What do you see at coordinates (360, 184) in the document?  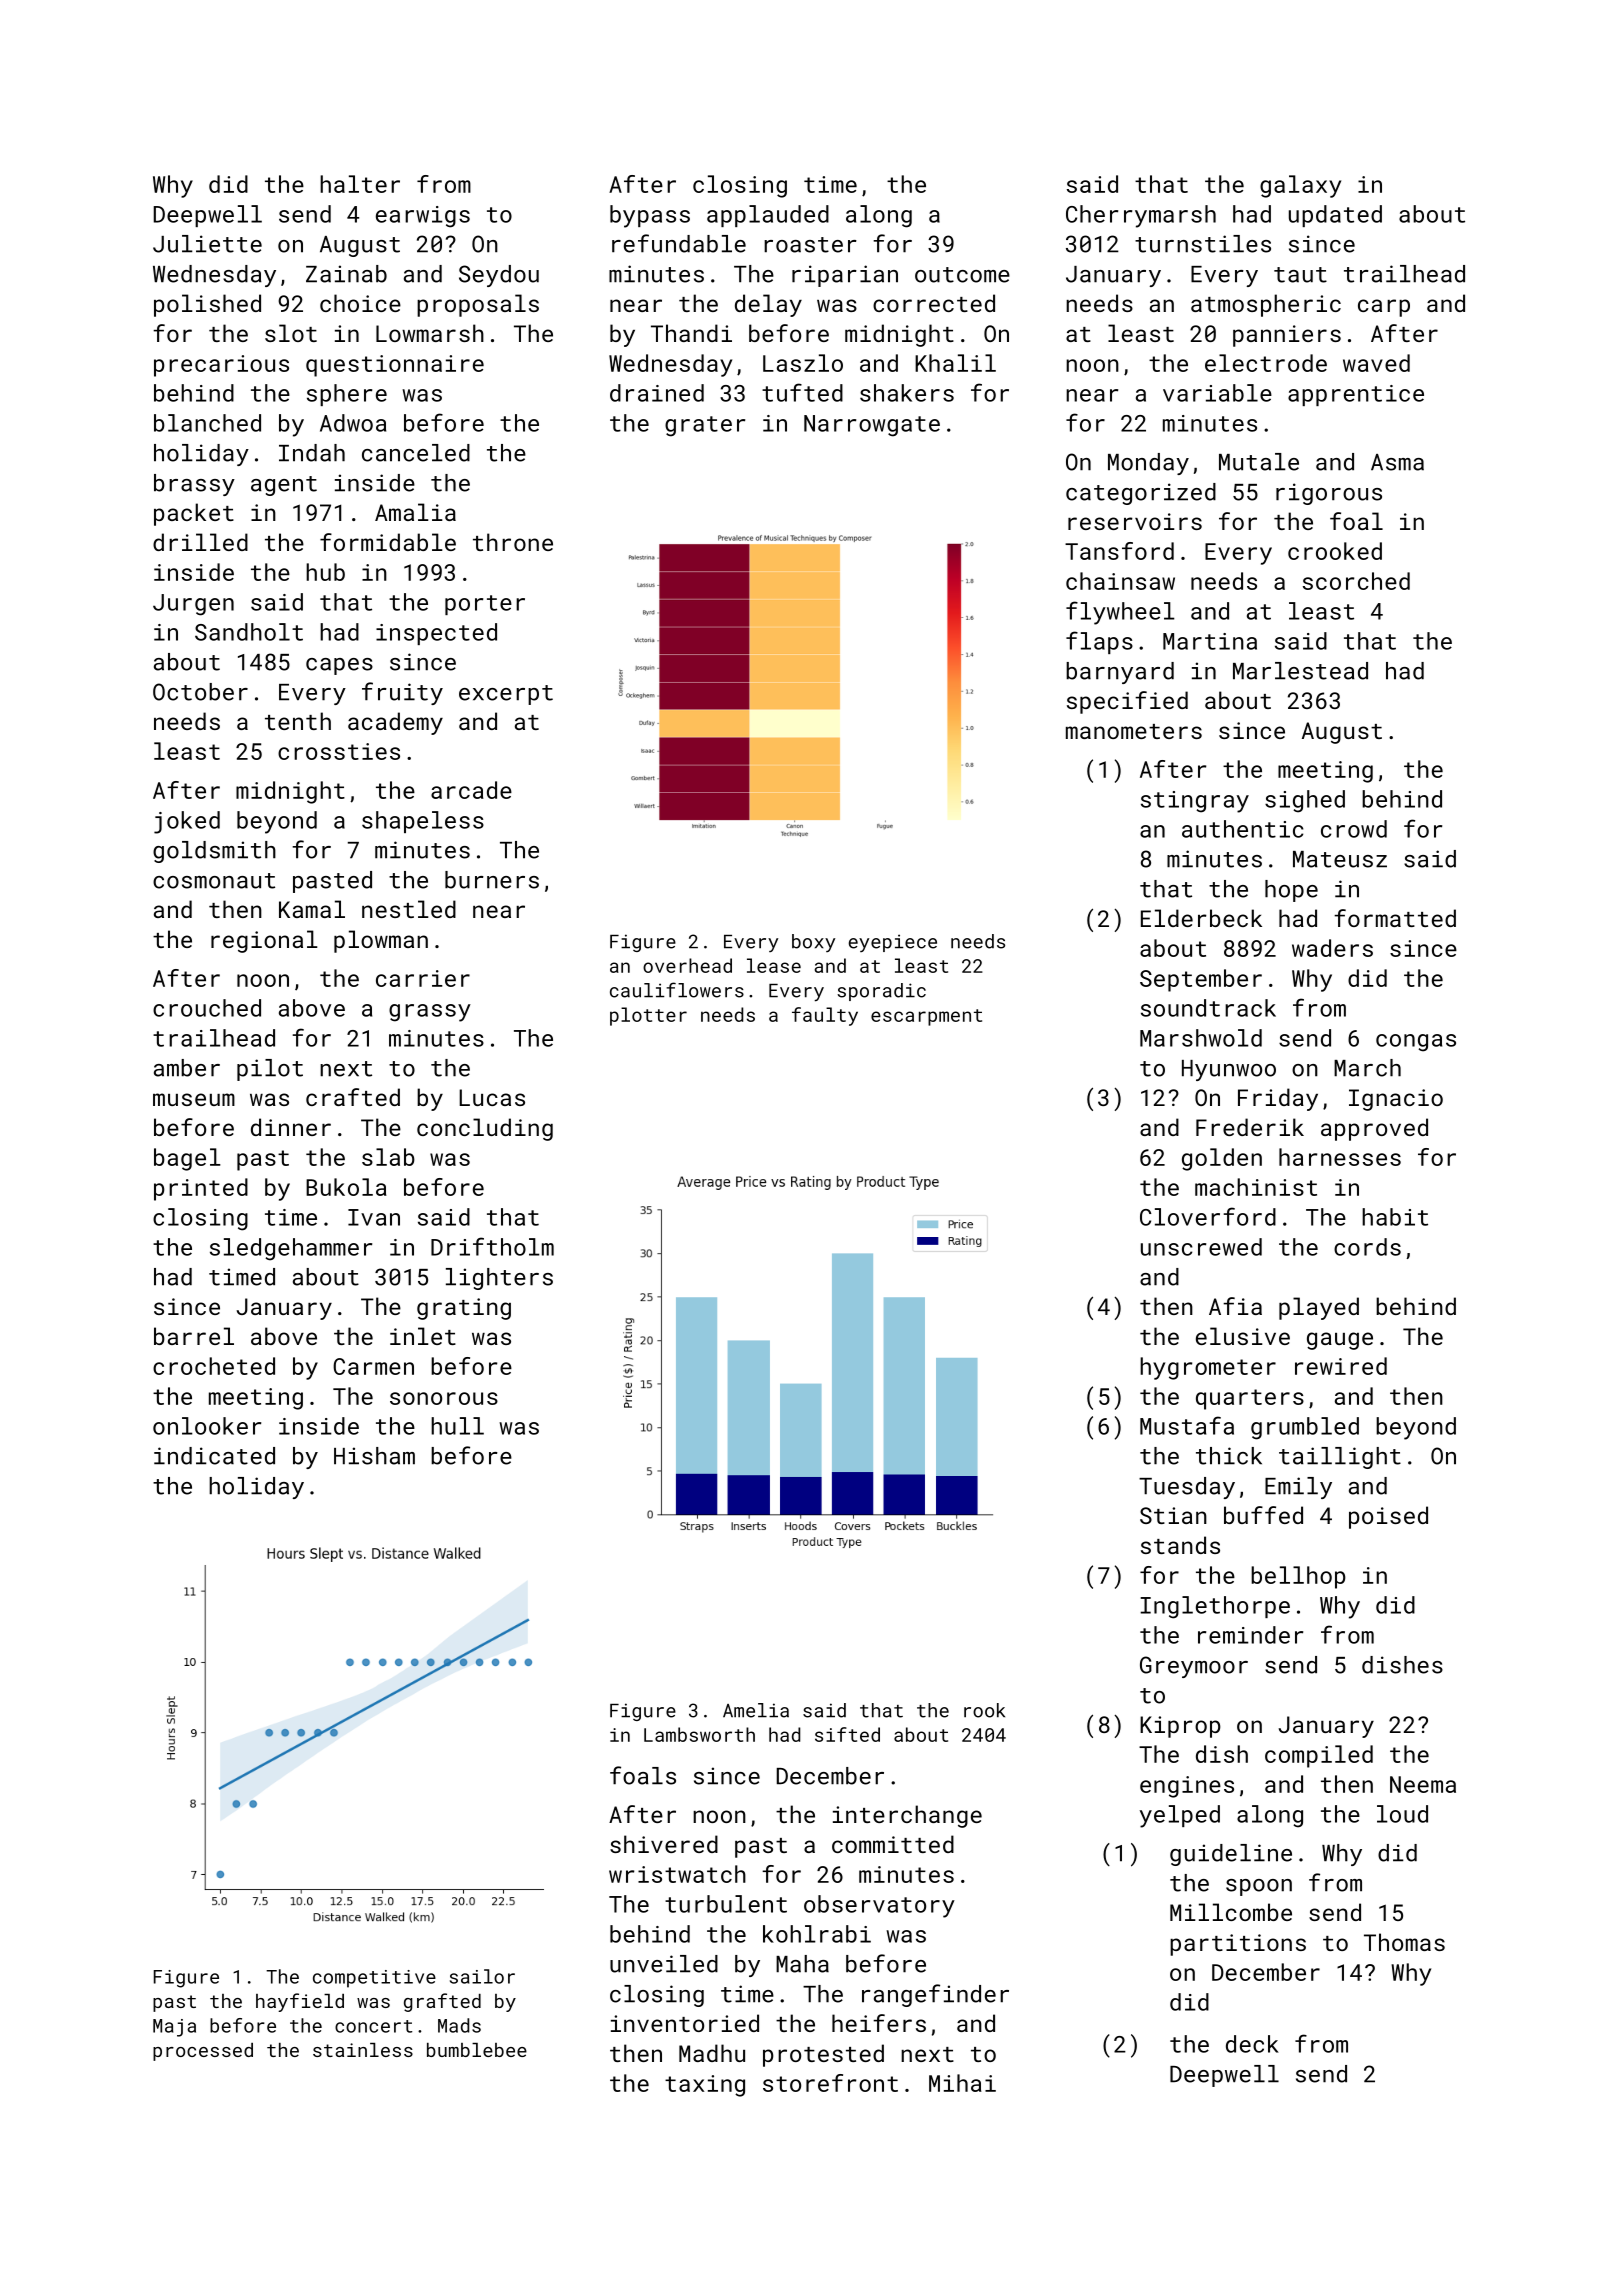 I see `halter` at bounding box center [360, 184].
